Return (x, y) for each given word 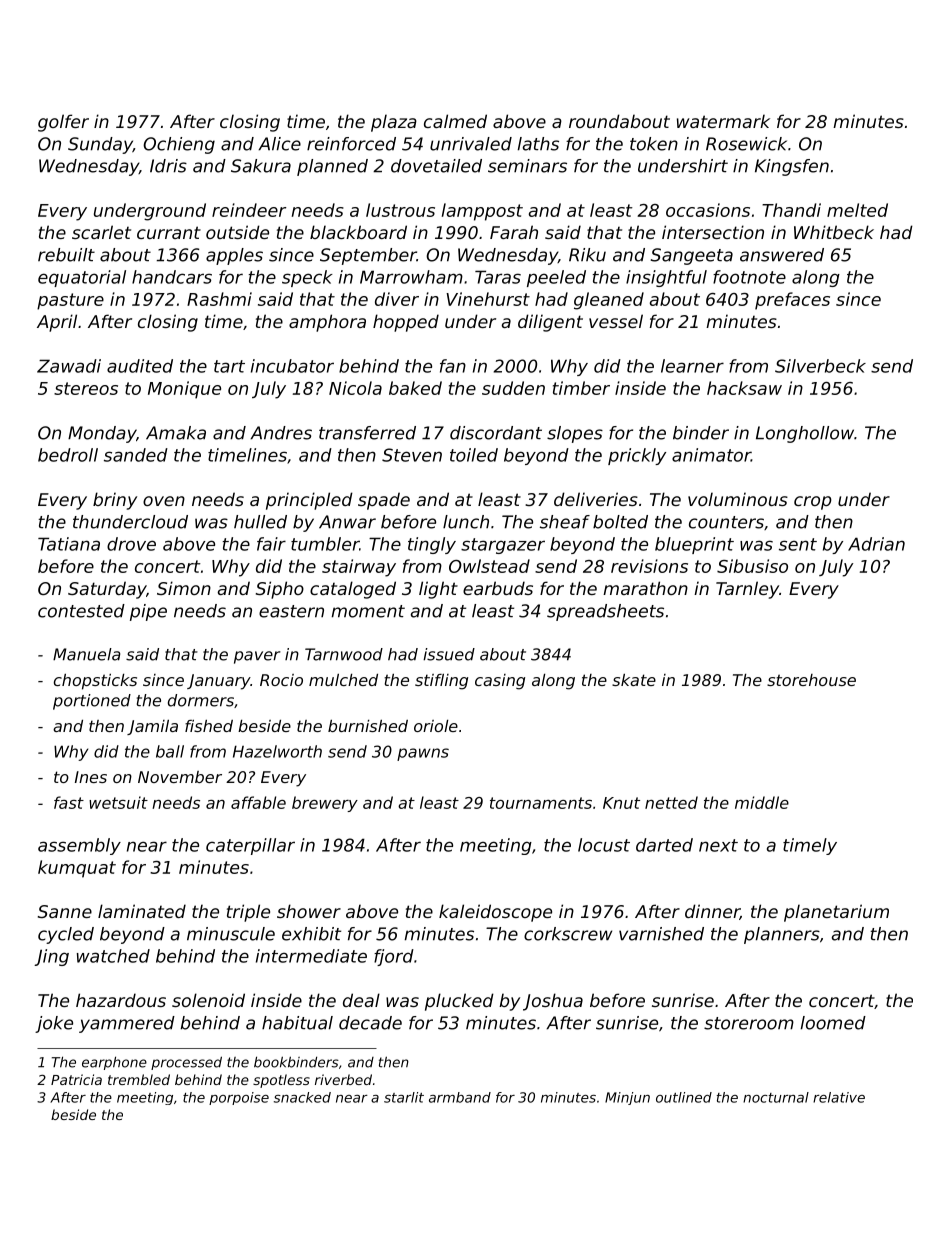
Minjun (627, 1098)
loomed (833, 1023)
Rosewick (746, 144)
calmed (455, 121)
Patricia (76, 1079)
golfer (63, 123)
